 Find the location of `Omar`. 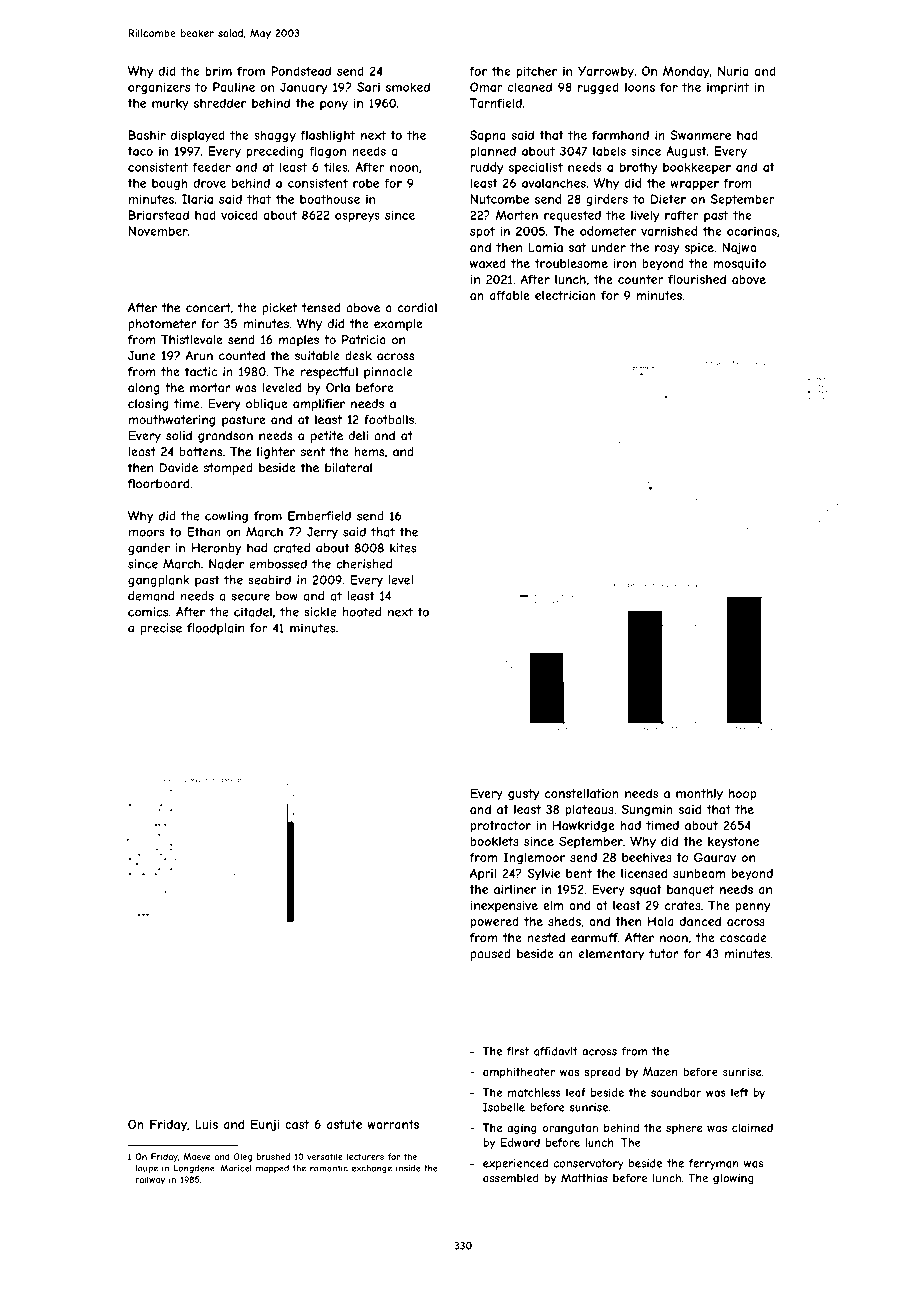

Omar is located at coordinates (486, 87).
